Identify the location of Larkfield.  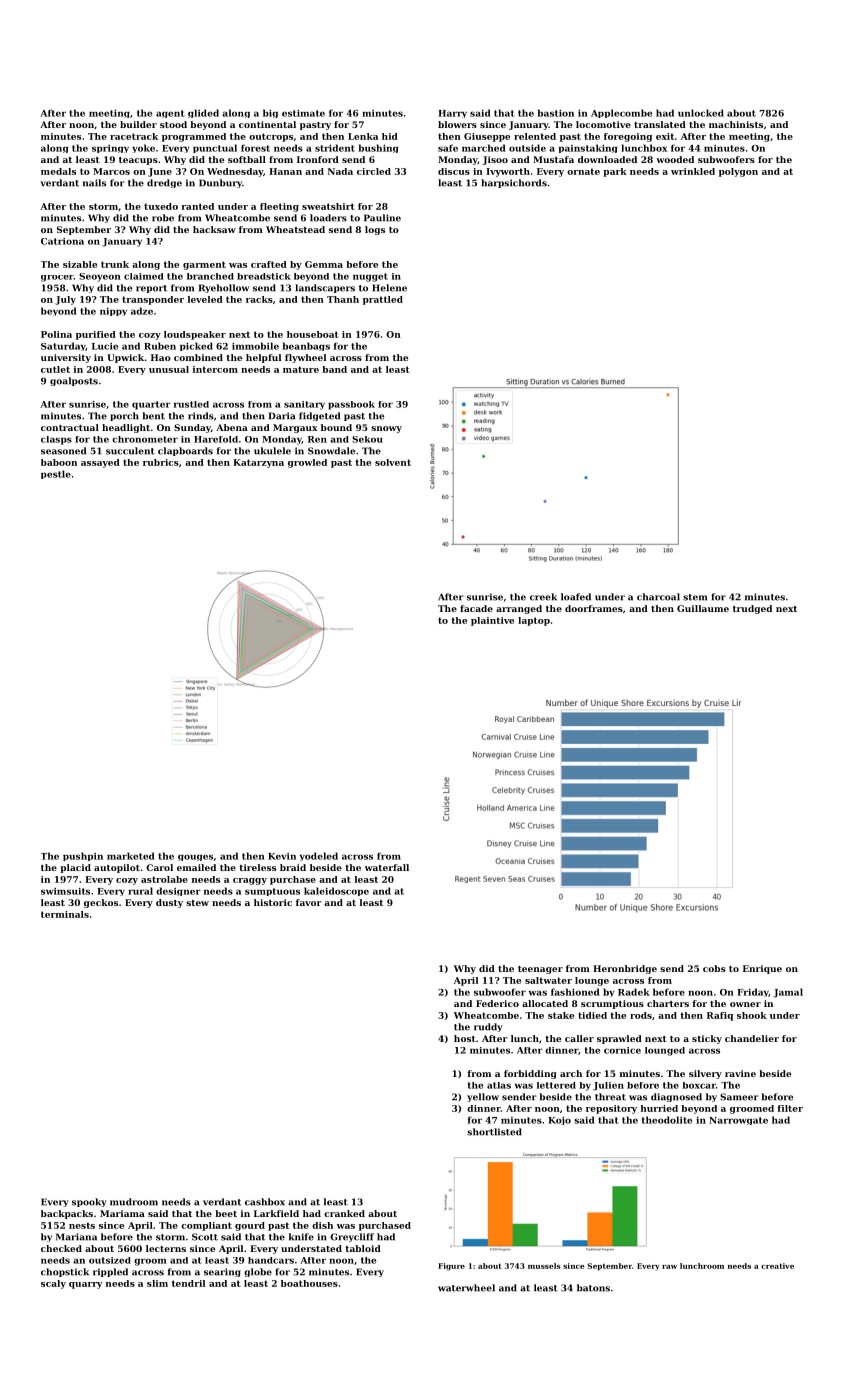
(276, 1213).
